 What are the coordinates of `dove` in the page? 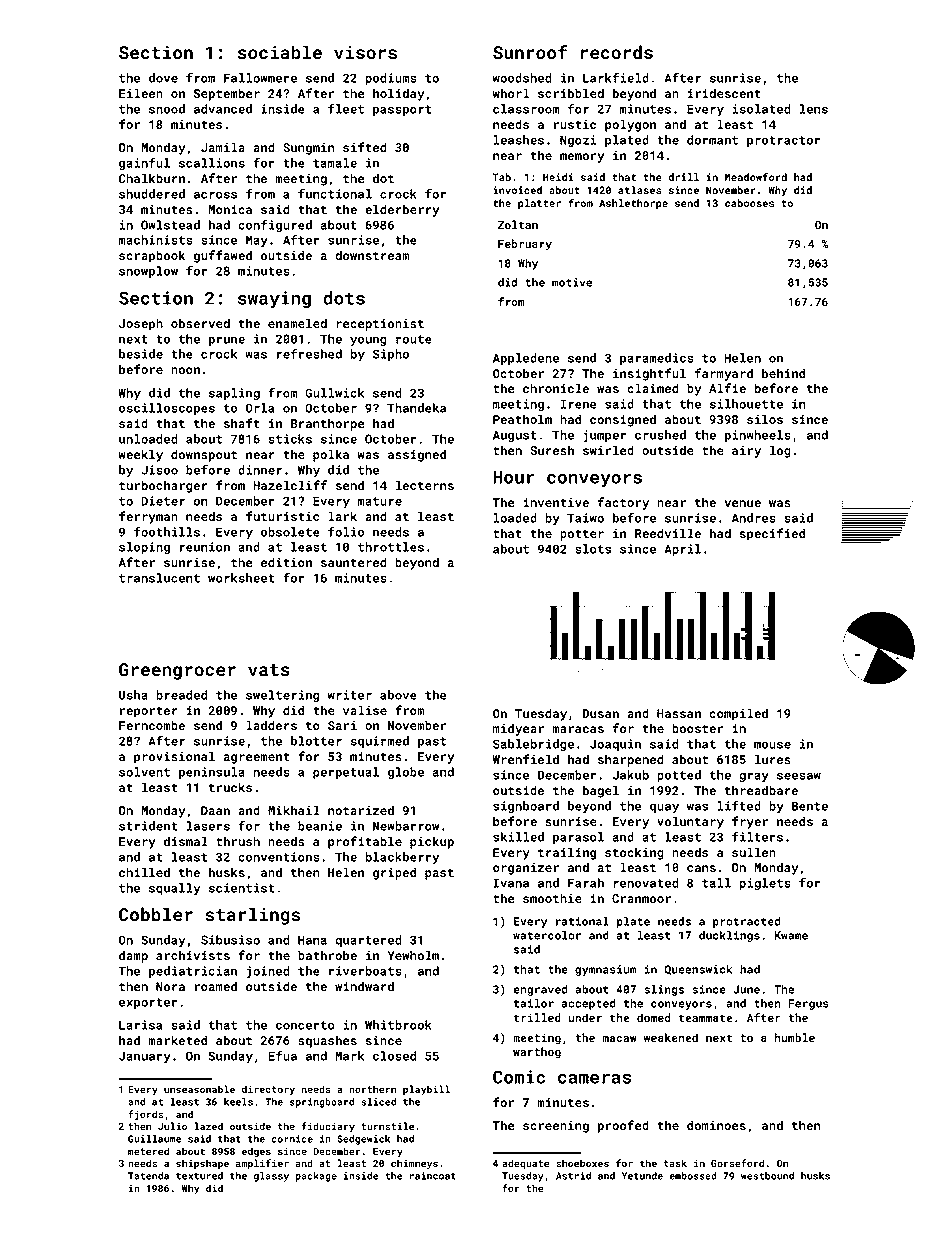 It's located at (163, 78).
